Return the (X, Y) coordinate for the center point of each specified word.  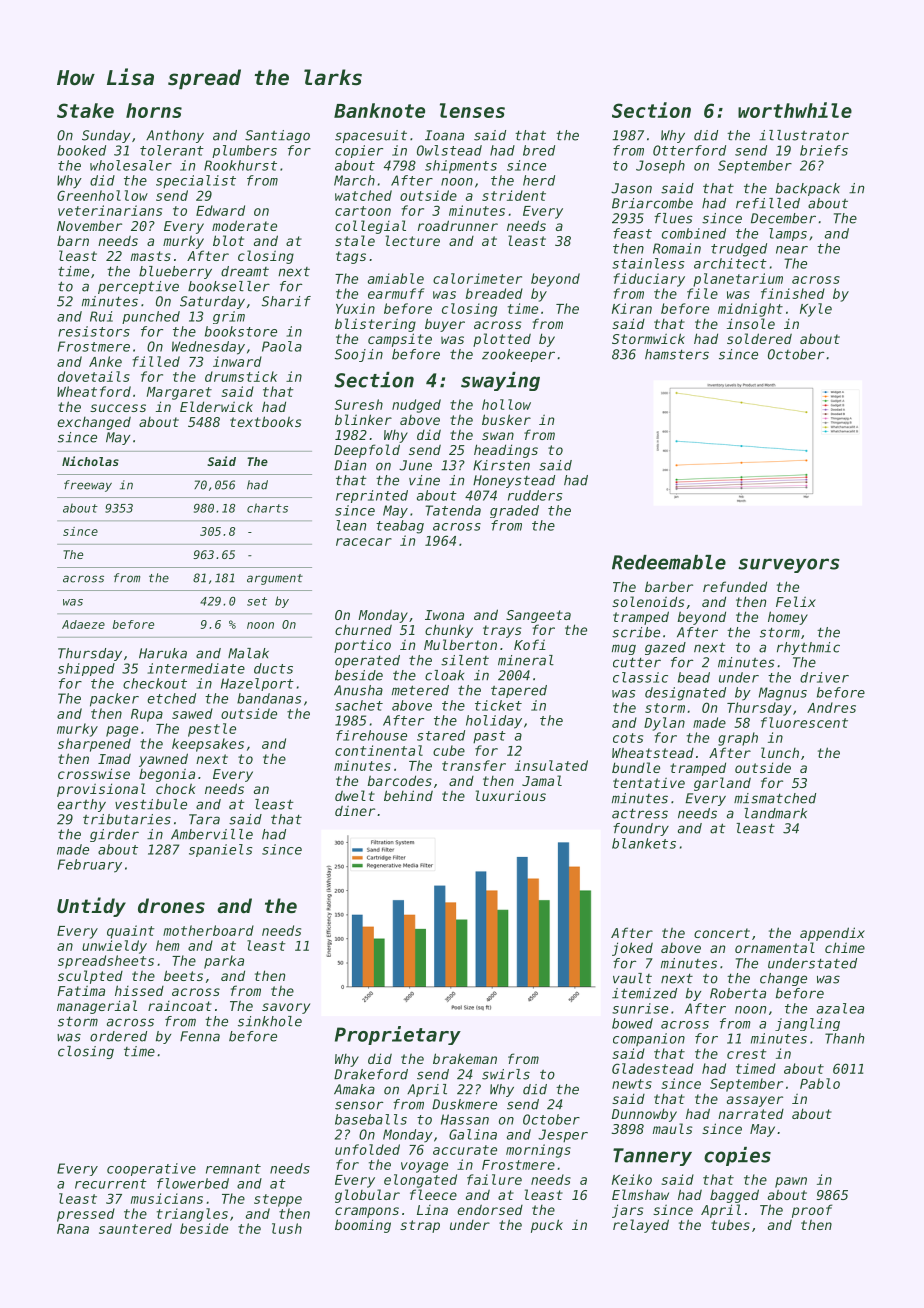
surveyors (789, 565)
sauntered (135, 1228)
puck (547, 1226)
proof (812, 1211)
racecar (364, 542)
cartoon (363, 211)
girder (114, 835)
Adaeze (83, 624)
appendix (832, 934)
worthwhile (795, 110)
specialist (196, 181)
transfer (474, 765)
